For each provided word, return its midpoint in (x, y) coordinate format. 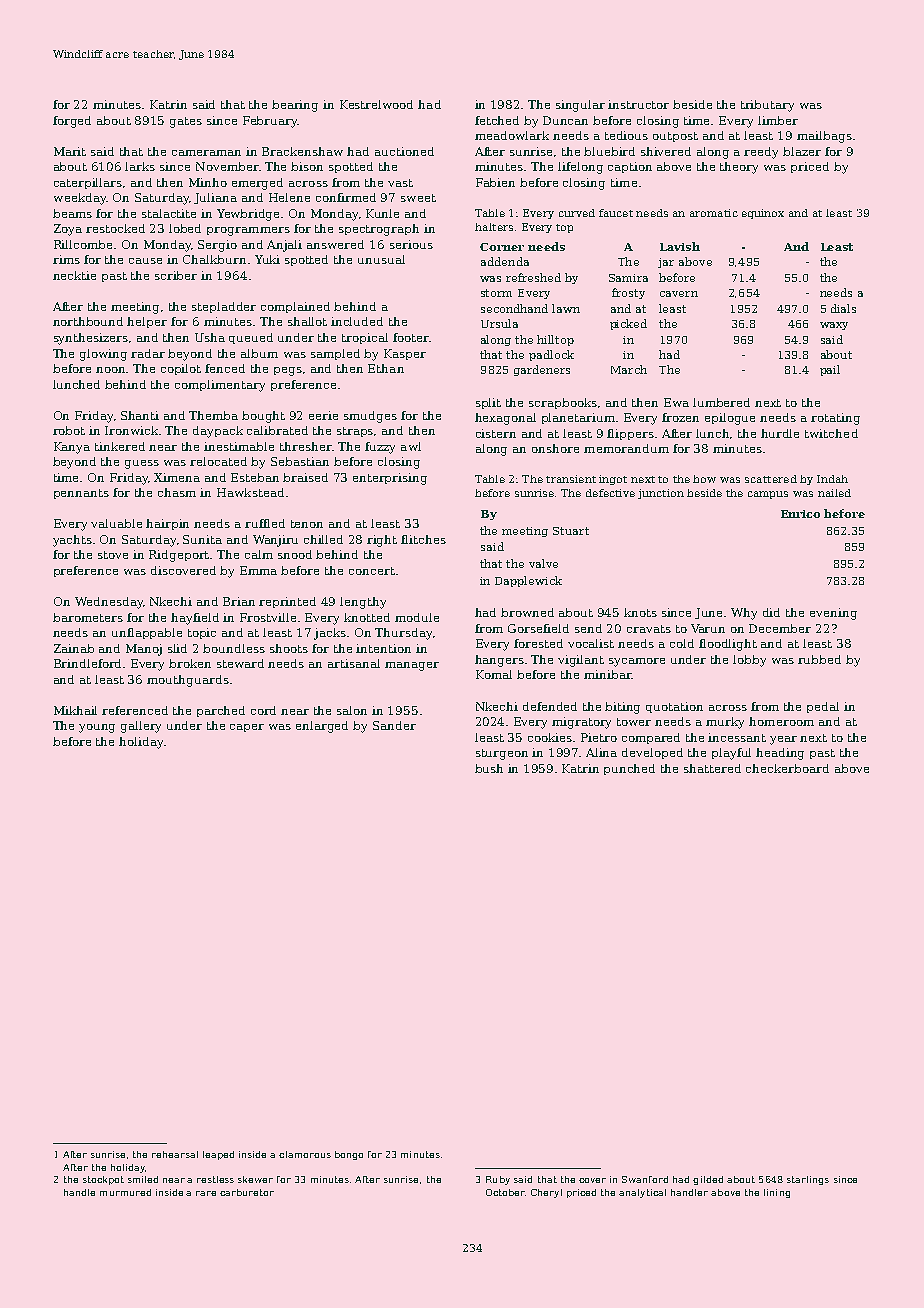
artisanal (354, 663)
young (97, 728)
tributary (767, 106)
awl (411, 446)
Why (744, 614)
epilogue (730, 419)
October (505, 1192)
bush (489, 768)
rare (206, 1193)
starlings (808, 1180)
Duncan (565, 120)
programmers (248, 231)
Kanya (72, 448)
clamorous (305, 1154)
